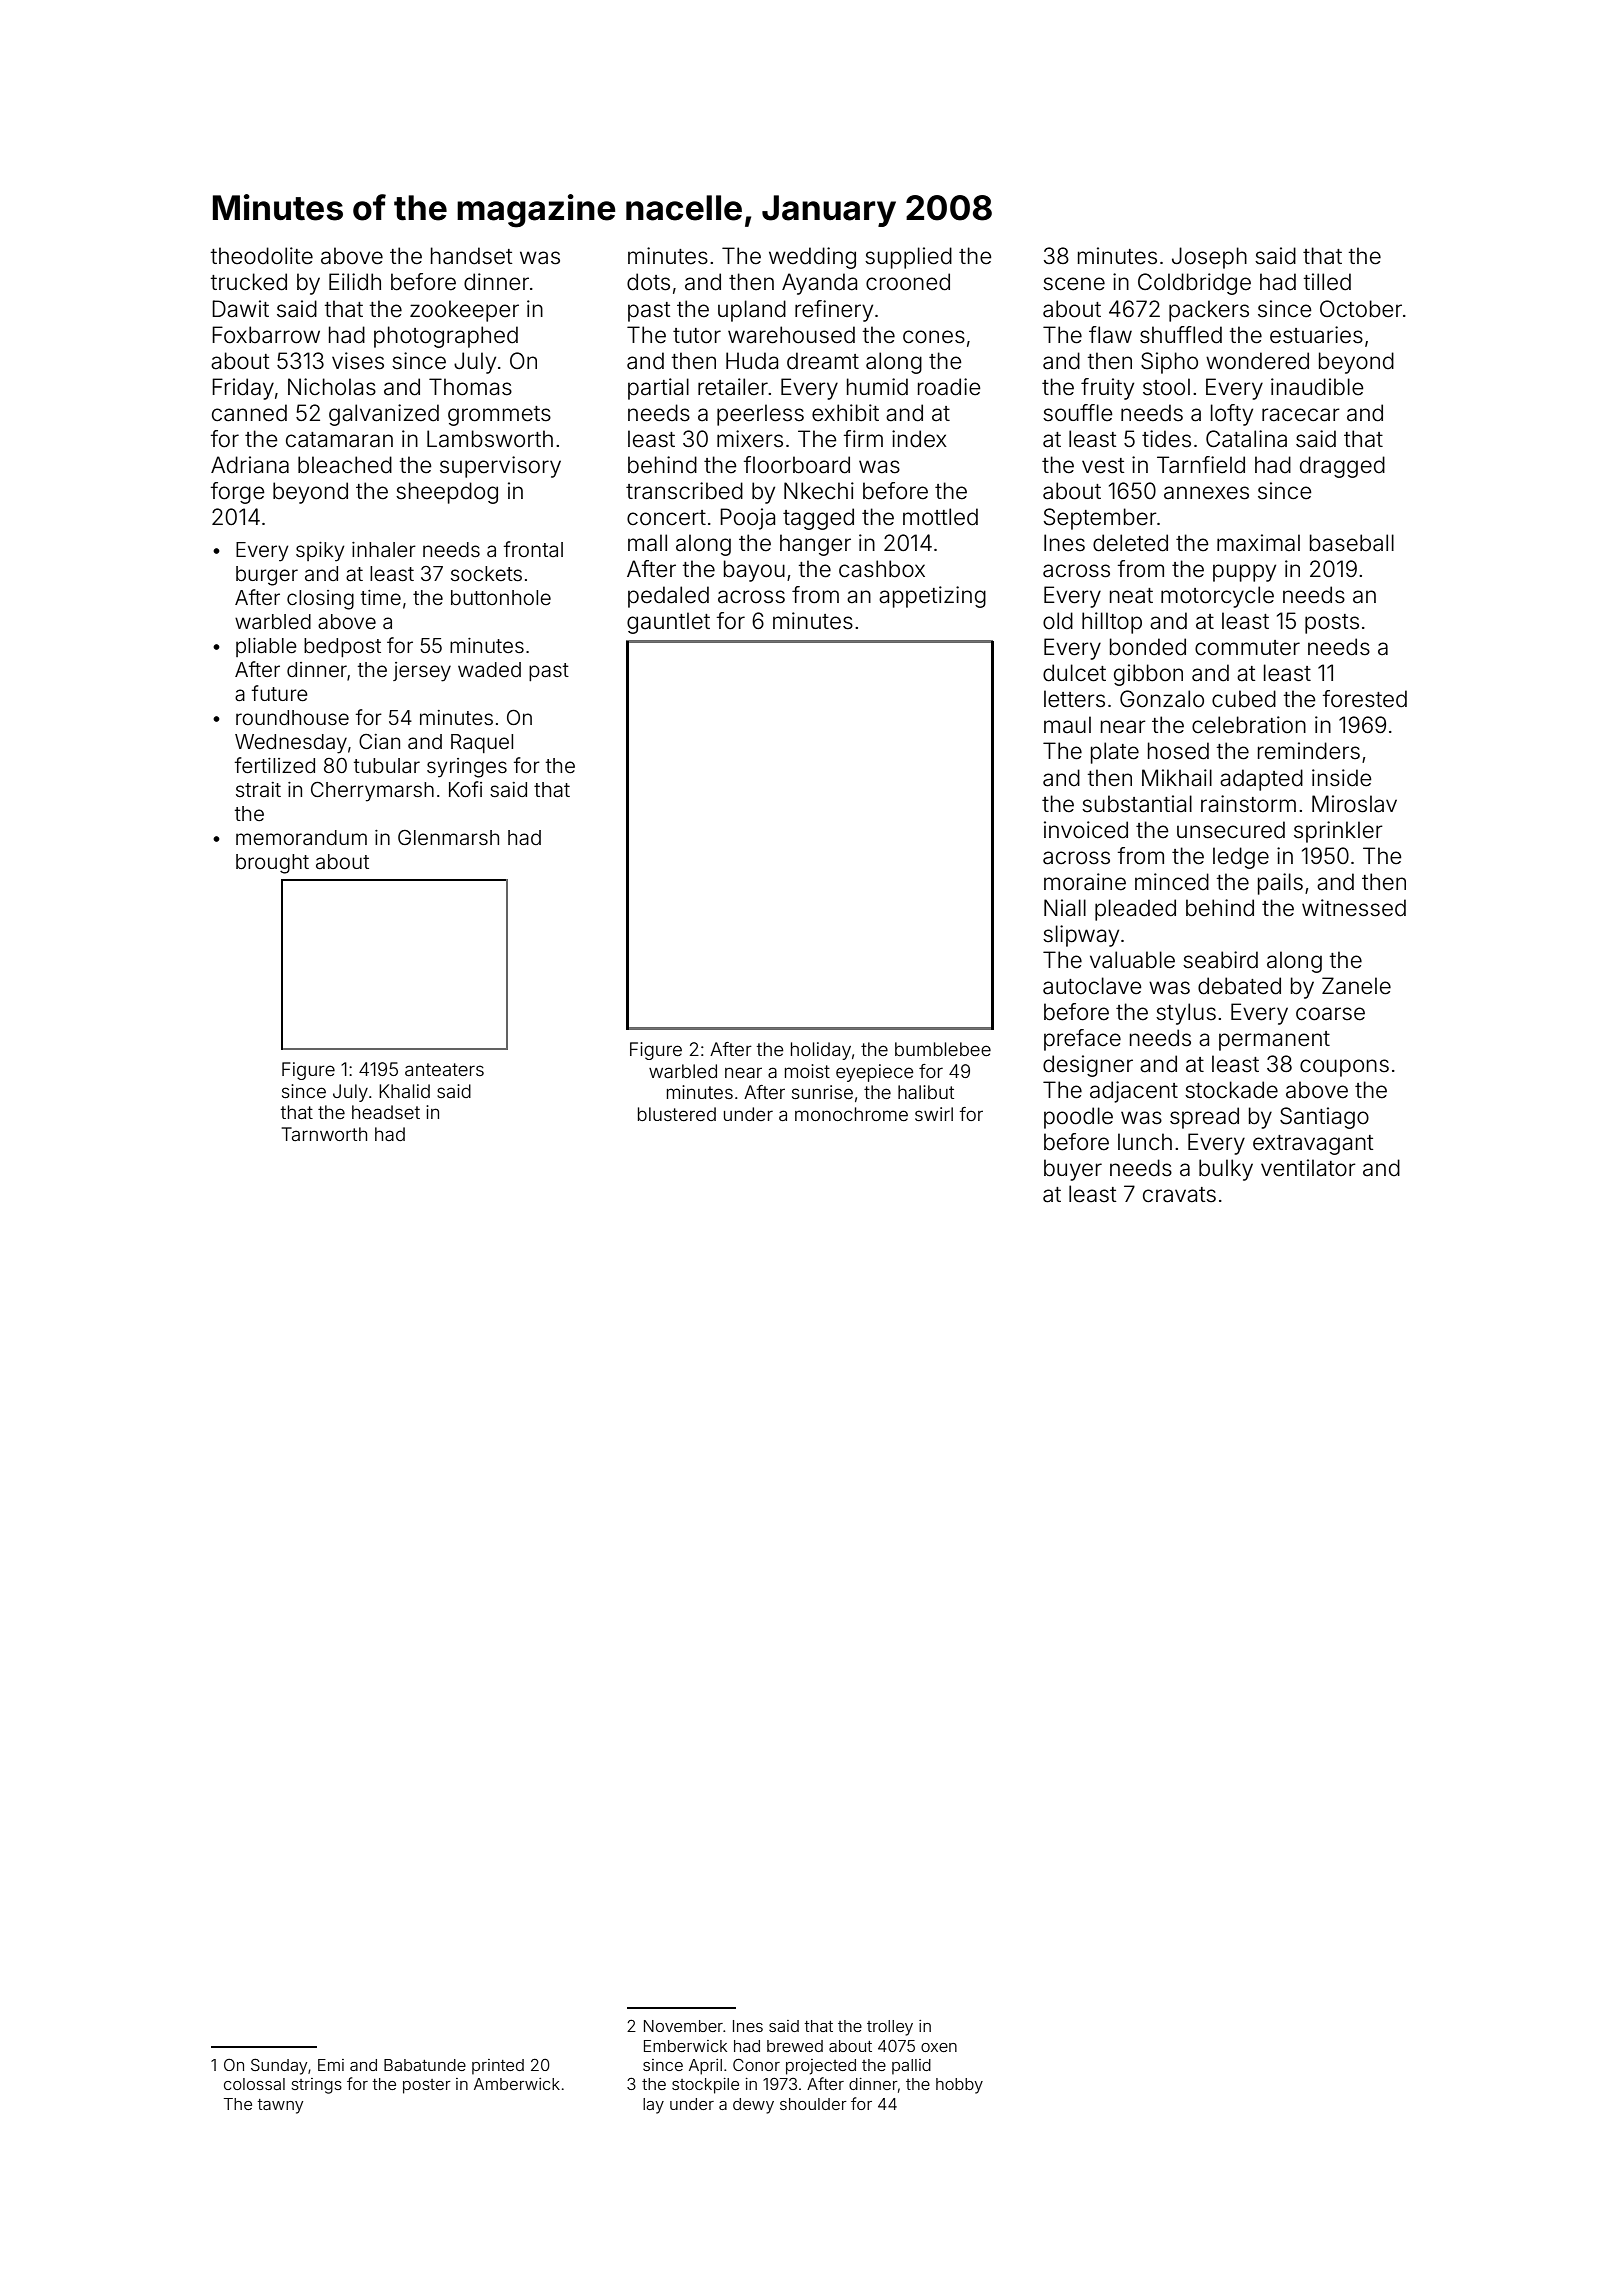 Image resolution: width=1620 pixels, height=2292 pixels. What do you see at coordinates (1209, 258) in the image?
I see `Joseph` at bounding box center [1209, 258].
